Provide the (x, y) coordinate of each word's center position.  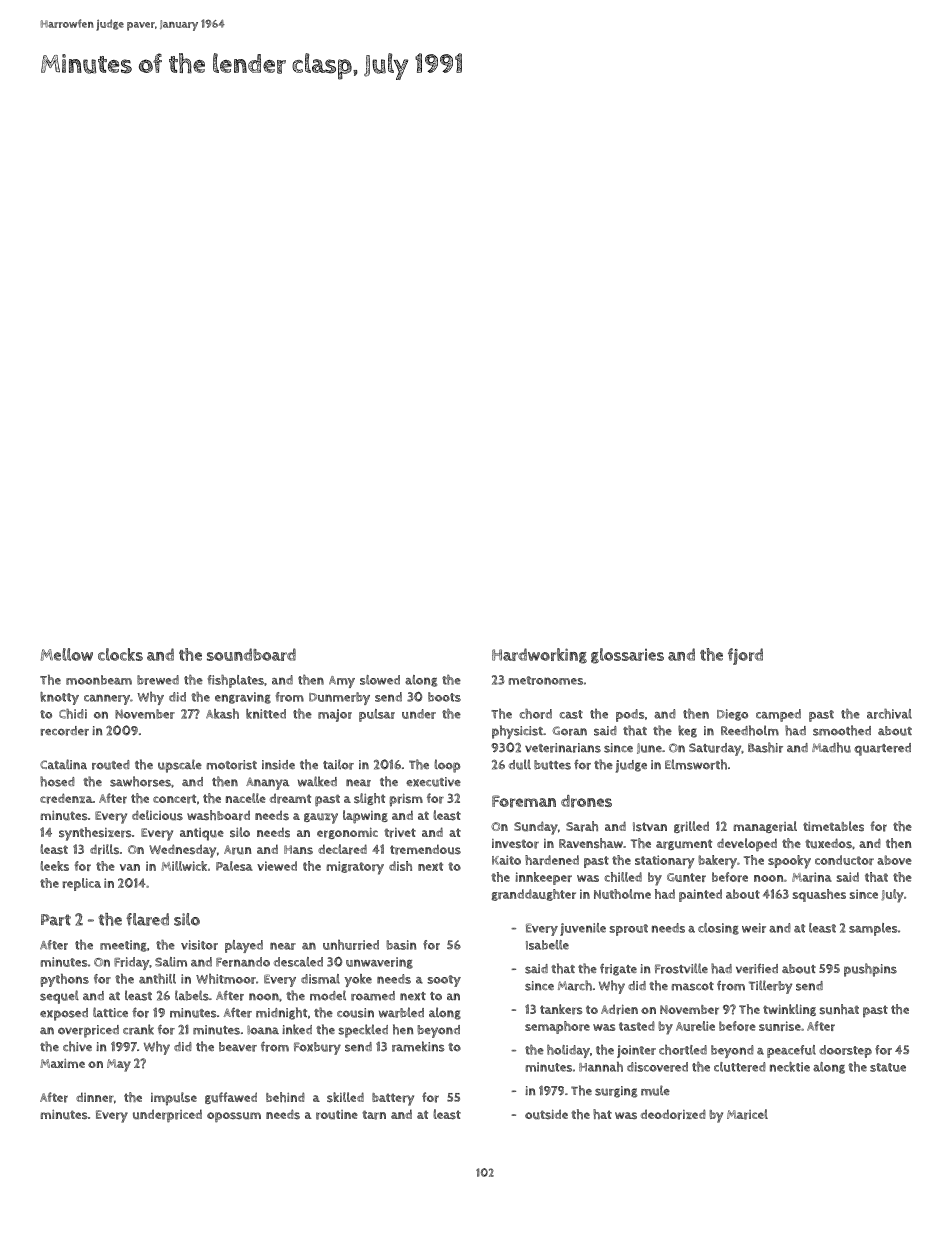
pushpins (870, 970)
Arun (238, 850)
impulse (174, 1099)
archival (889, 714)
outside (546, 1114)
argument (684, 844)
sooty (444, 981)
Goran (569, 731)
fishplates (235, 681)
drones (586, 801)
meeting (123, 946)
